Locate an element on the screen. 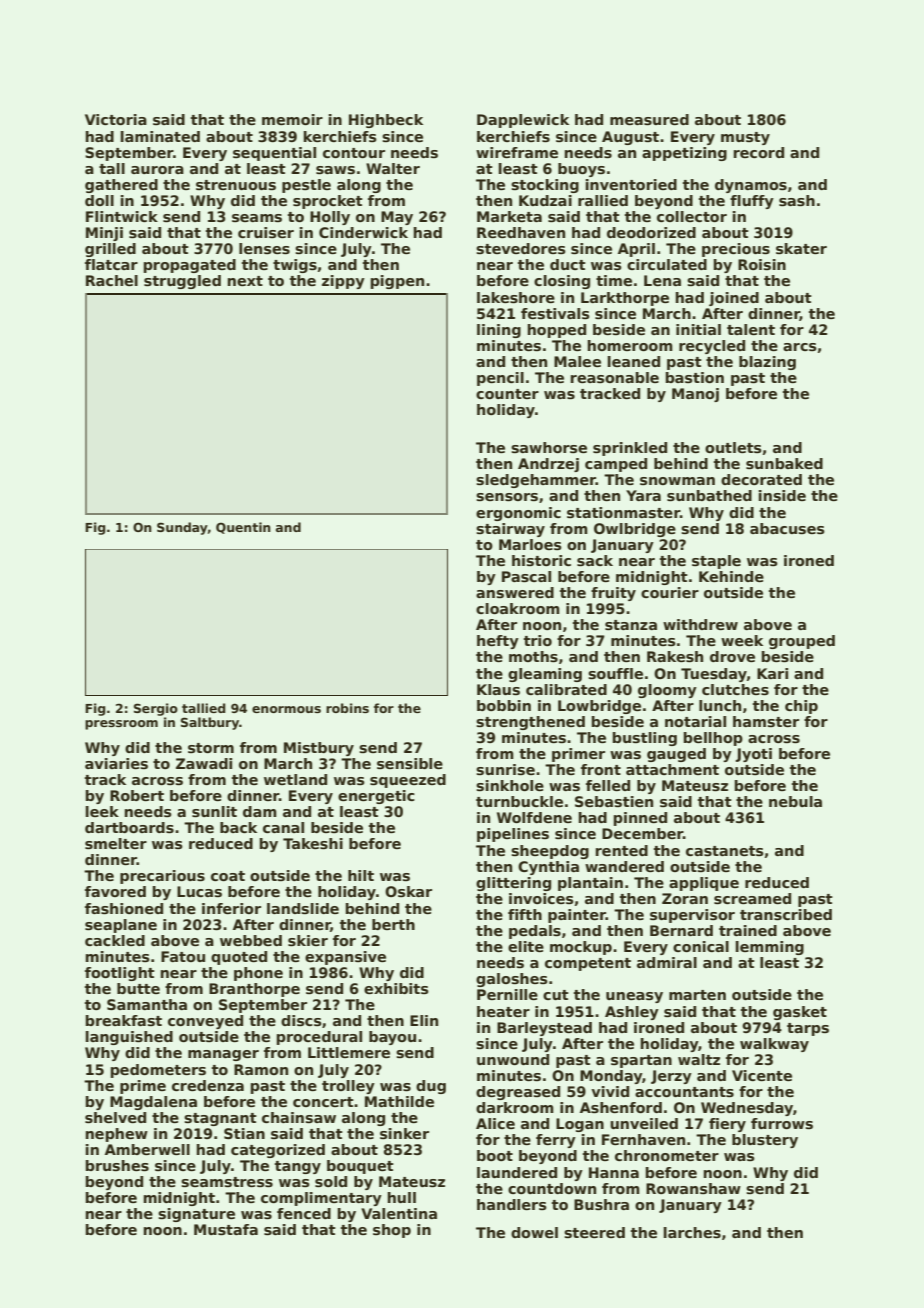 Image resolution: width=924 pixels, height=1308 pixels. Mustafa is located at coordinates (226, 1229).
